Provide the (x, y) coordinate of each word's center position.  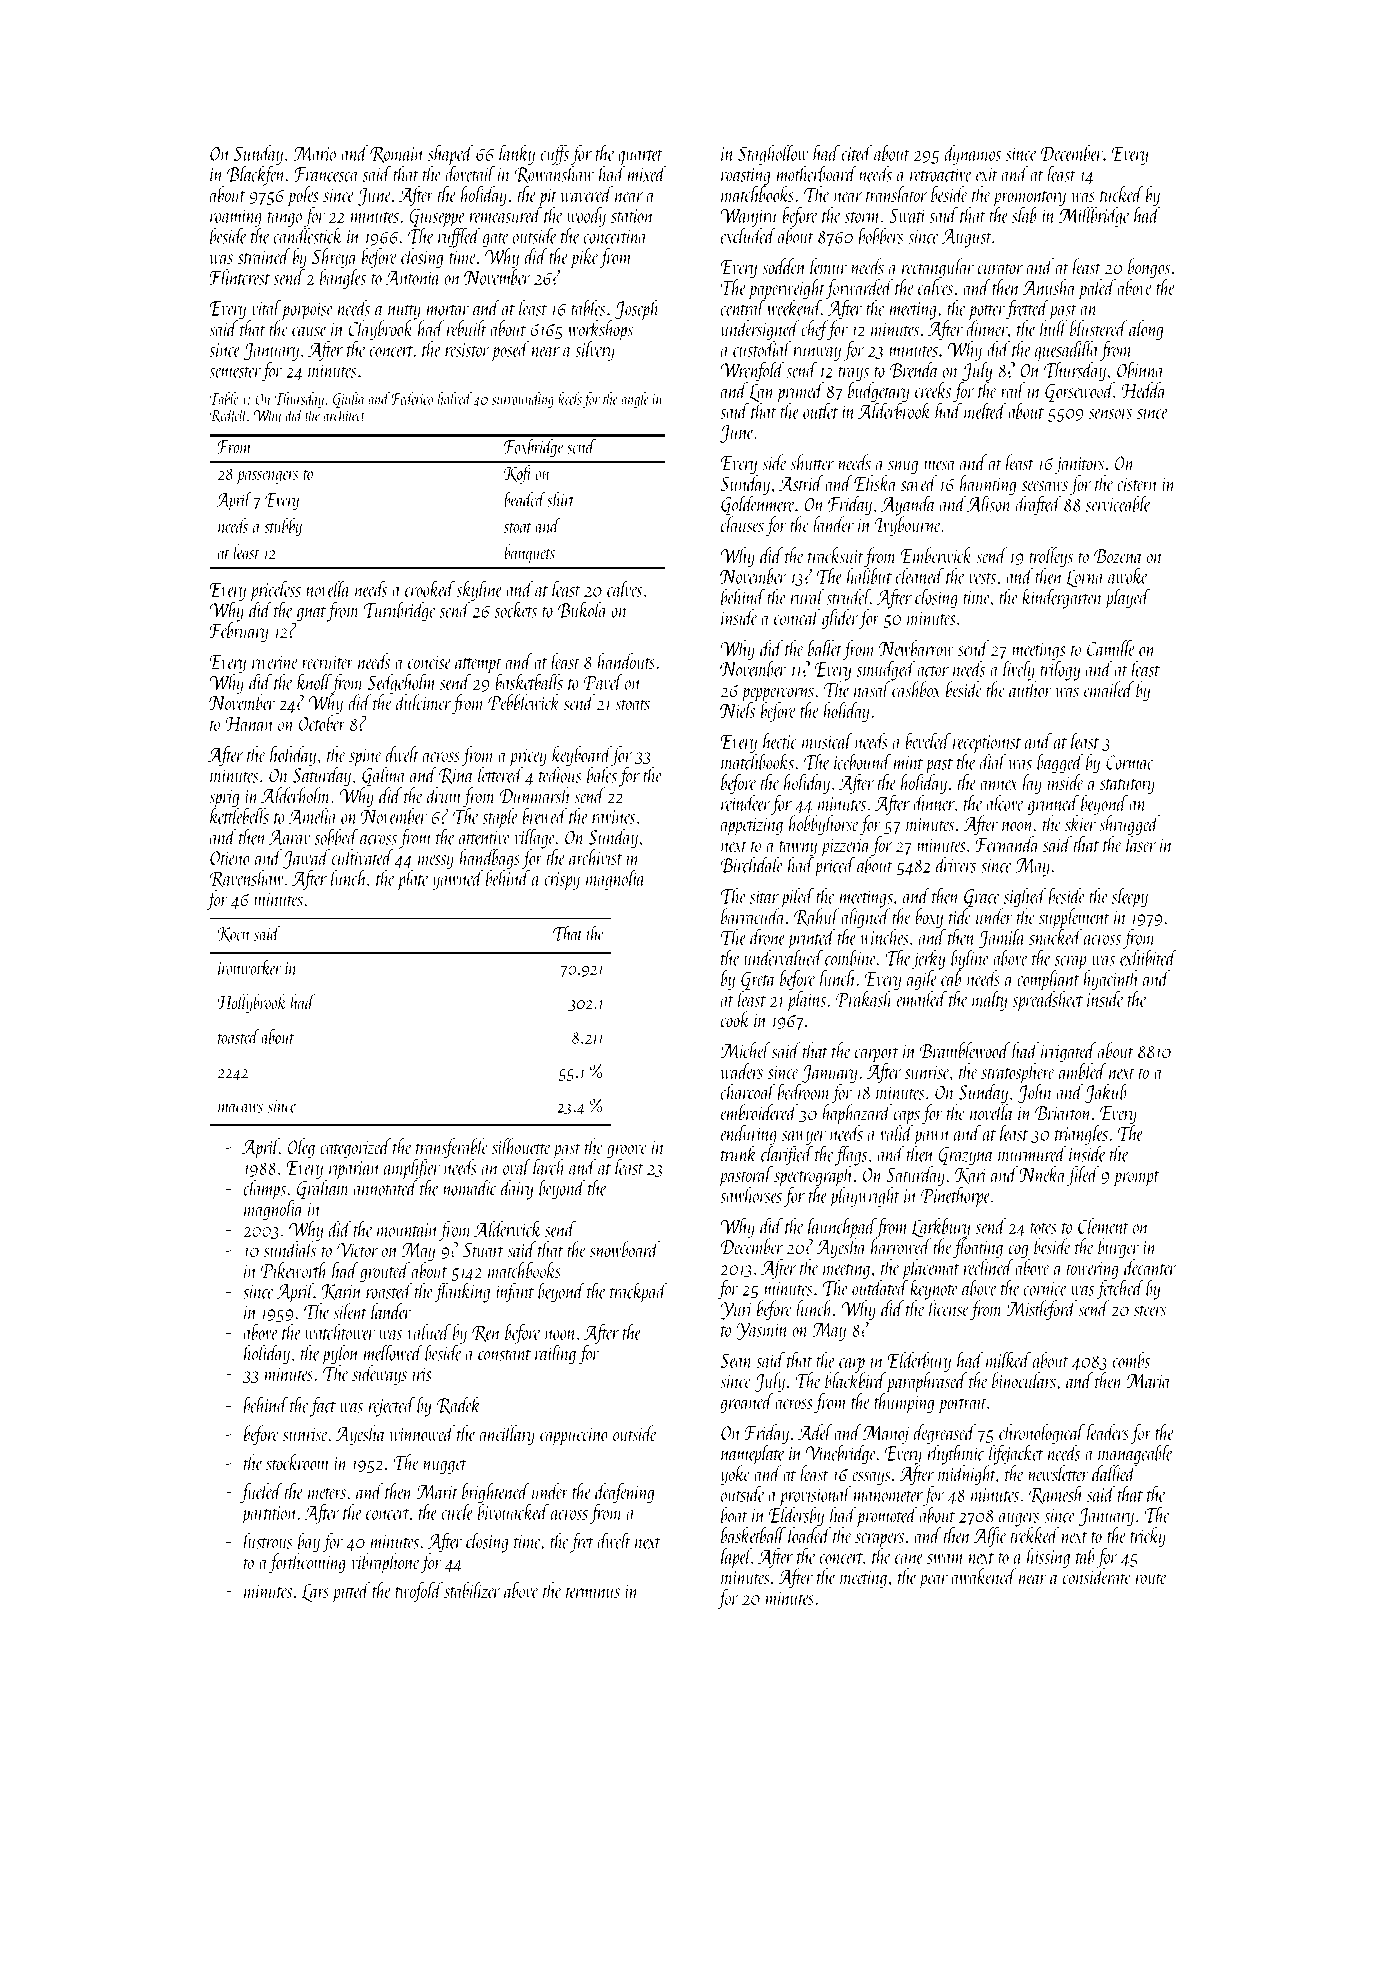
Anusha (1049, 287)
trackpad (638, 1293)
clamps (265, 1189)
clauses (742, 524)
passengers (268, 477)
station (632, 216)
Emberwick (936, 555)
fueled (261, 1493)
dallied (1114, 1473)
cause (309, 331)
